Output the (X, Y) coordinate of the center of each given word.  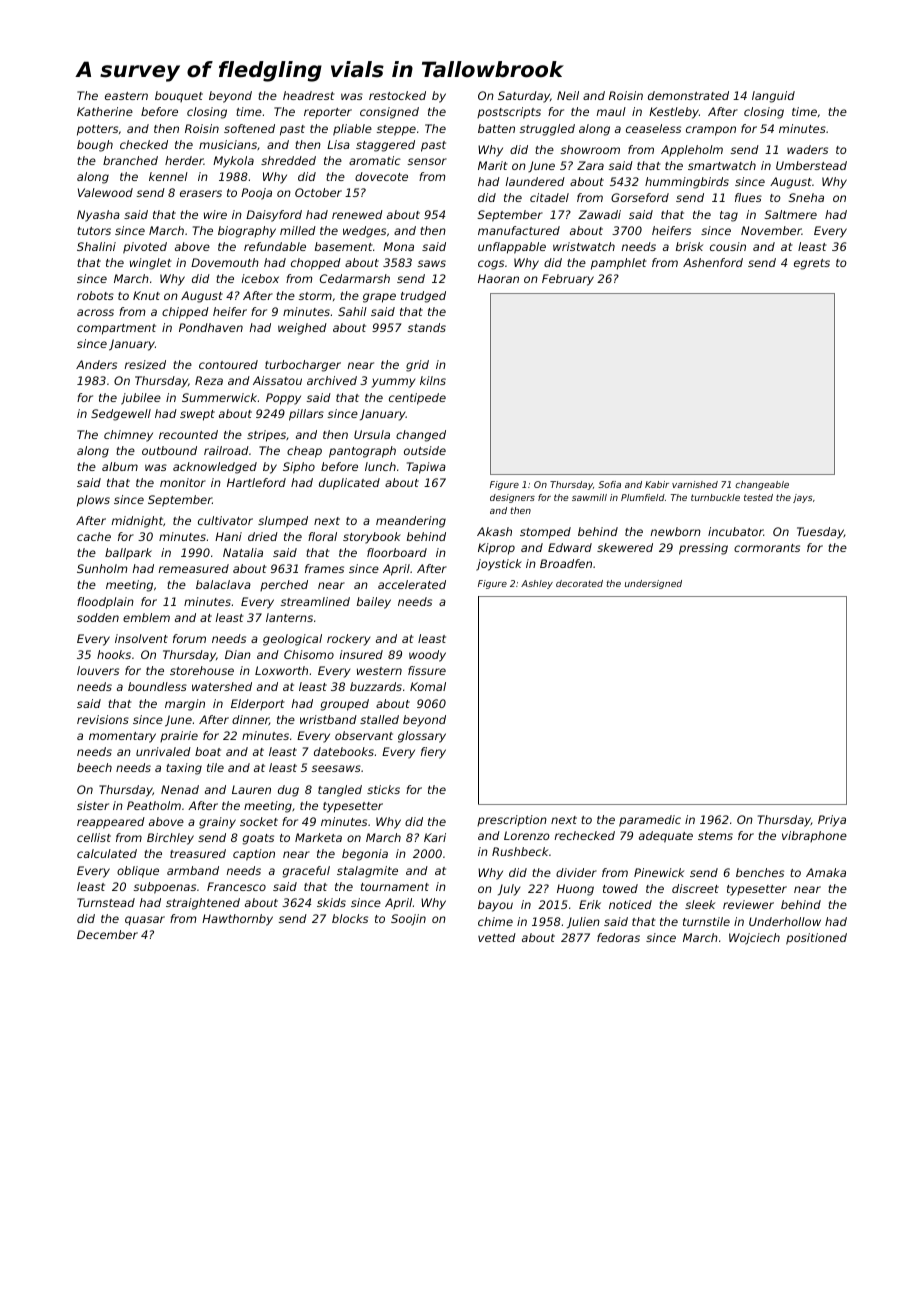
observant (364, 735)
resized (145, 364)
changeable (762, 485)
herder (184, 160)
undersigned (653, 584)
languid (773, 97)
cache (94, 536)
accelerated (412, 584)
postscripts (509, 113)
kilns (433, 380)
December (107, 934)
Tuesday (820, 533)
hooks (114, 654)
